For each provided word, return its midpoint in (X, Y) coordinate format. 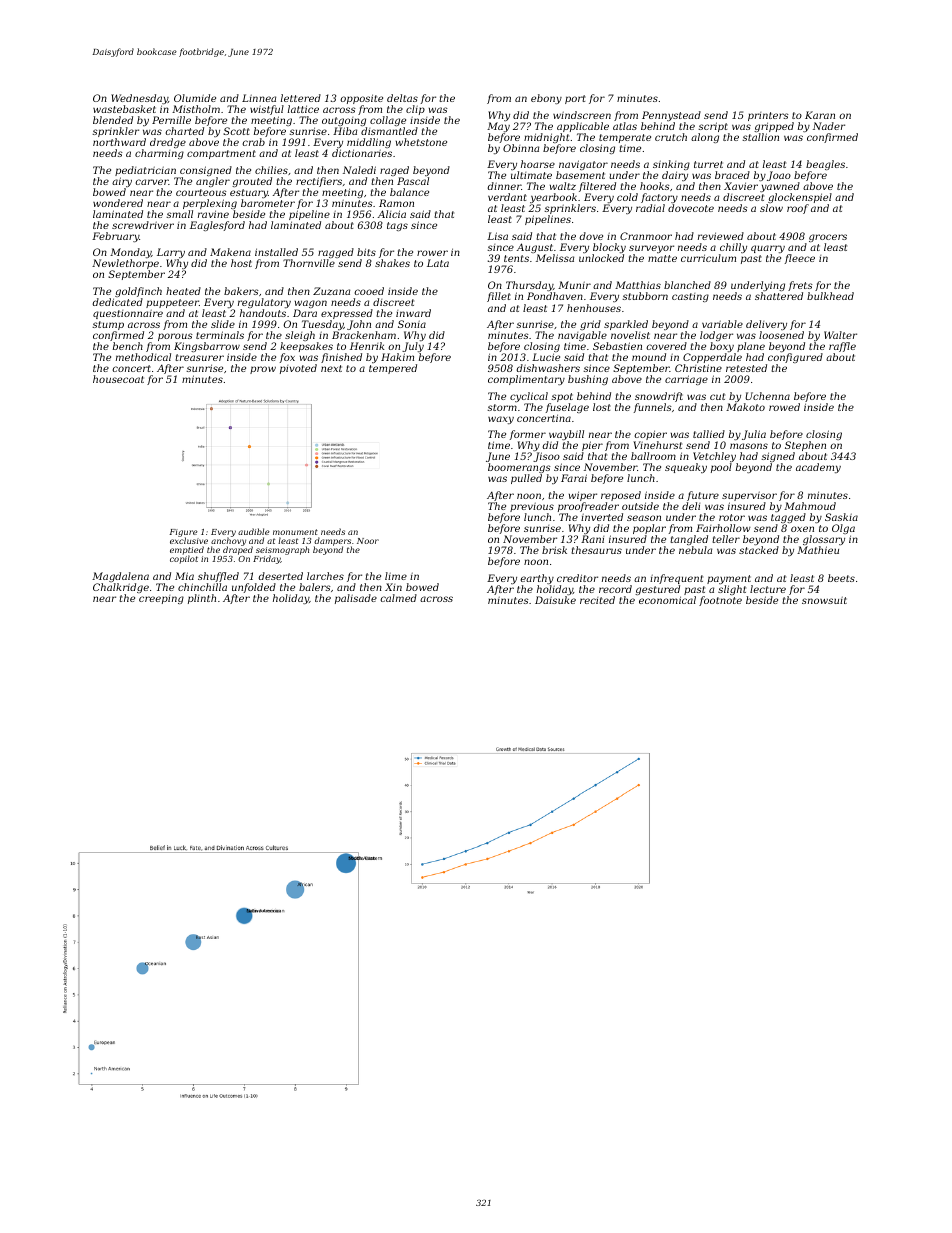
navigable (582, 336)
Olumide (195, 98)
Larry (171, 254)
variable (722, 324)
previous (532, 507)
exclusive (189, 540)
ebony (546, 99)
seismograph (282, 551)
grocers (828, 238)
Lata (438, 263)
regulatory (264, 303)
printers (768, 116)
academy (818, 468)
